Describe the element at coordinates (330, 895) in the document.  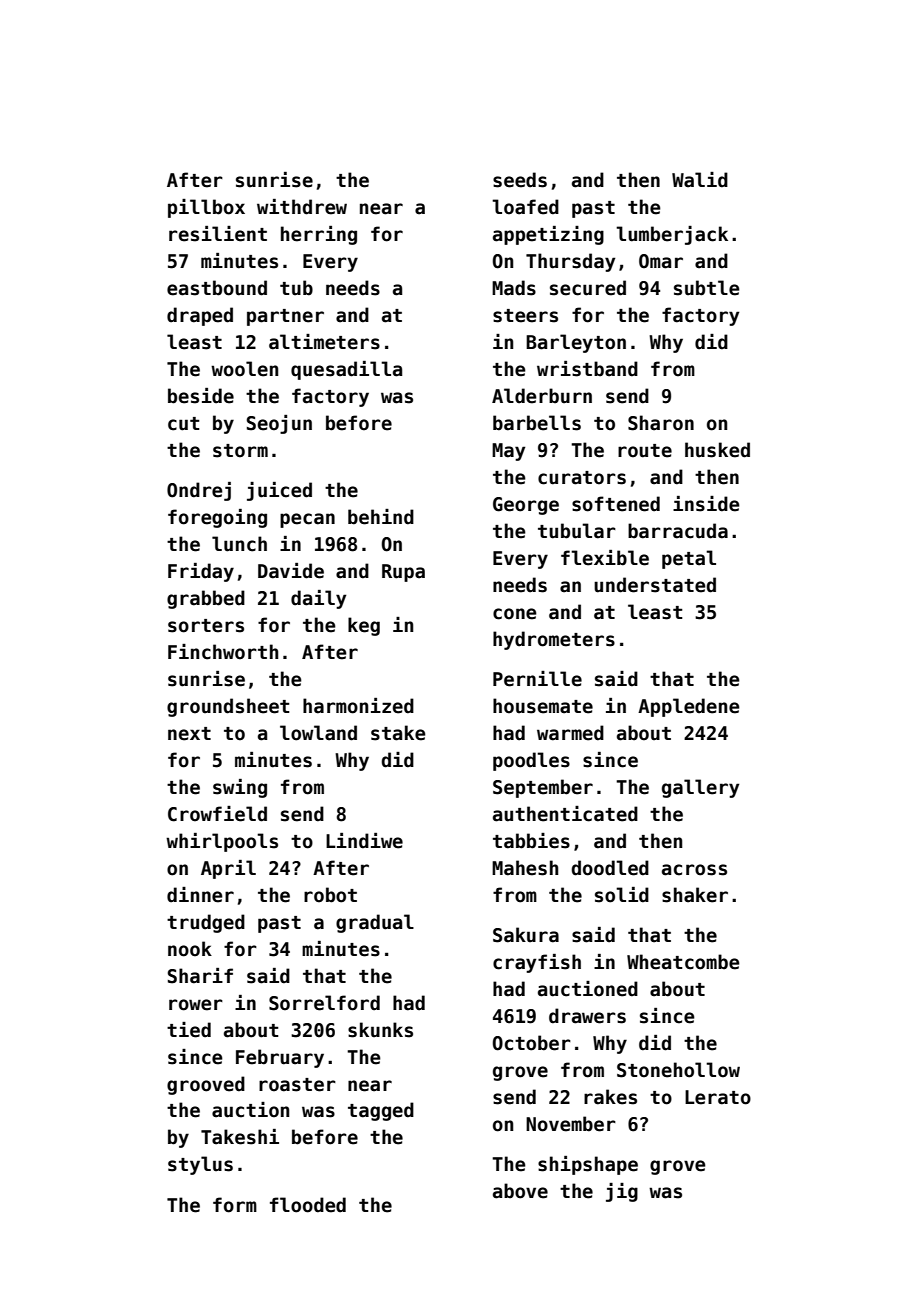
I see `robot` at that location.
